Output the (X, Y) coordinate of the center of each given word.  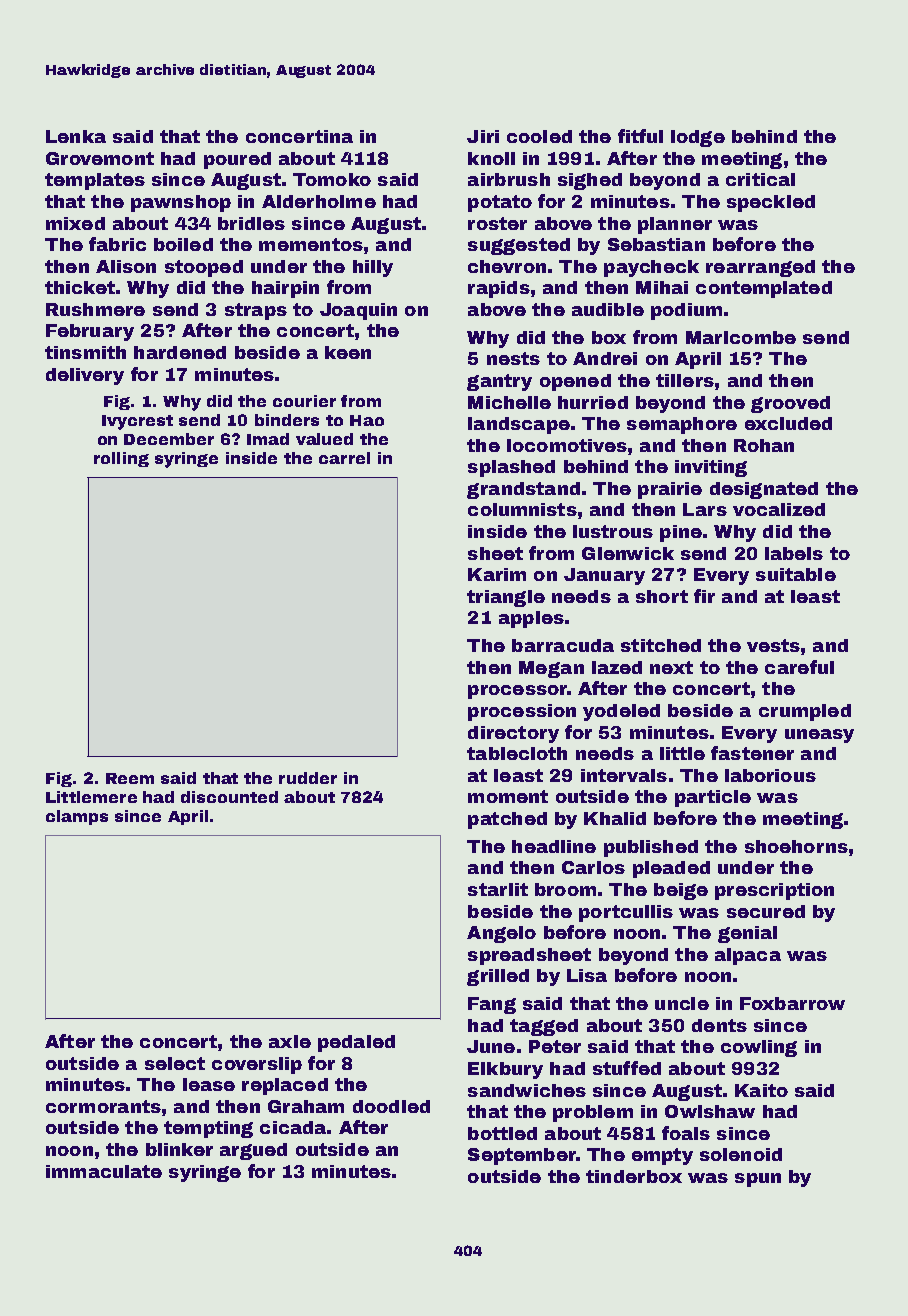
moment (508, 796)
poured (237, 160)
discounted (229, 797)
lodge (698, 138)
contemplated (764, 289)
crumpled (805, 712)
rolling (121, 459)
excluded (788, 423)
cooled (539, 136)
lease (209, 1084)
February (90, 332)
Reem (130, 778)
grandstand (523, 490)
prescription (774, 891)
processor (517, 692)
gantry (499, 382)
